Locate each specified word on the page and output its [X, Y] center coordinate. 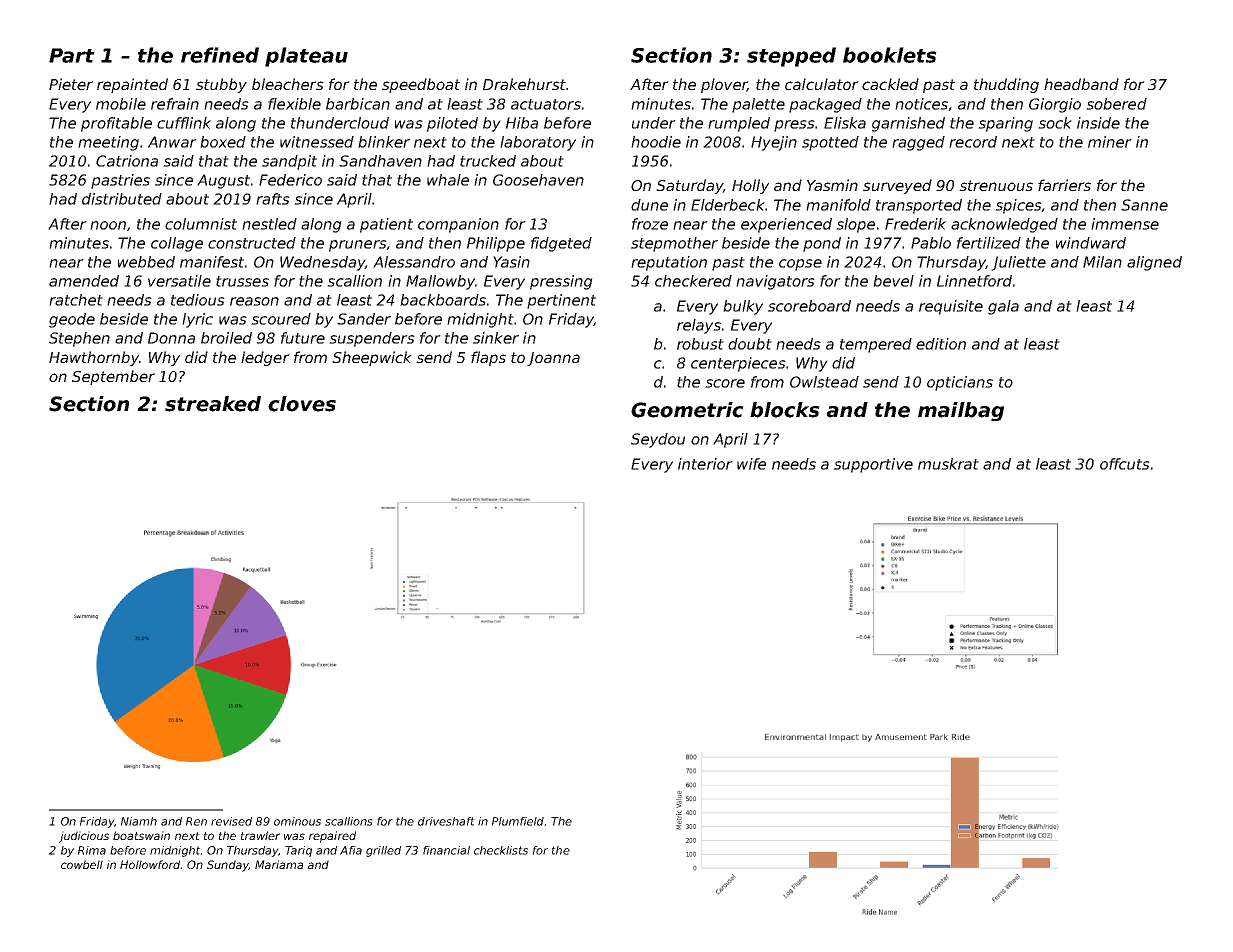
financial [446, 850]
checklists [501, 850]
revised [231, 821]
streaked [213, 404]
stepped [791, 57]
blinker [384, 142]
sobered [1116, 104]
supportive [873, 465]
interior [705, 464]
